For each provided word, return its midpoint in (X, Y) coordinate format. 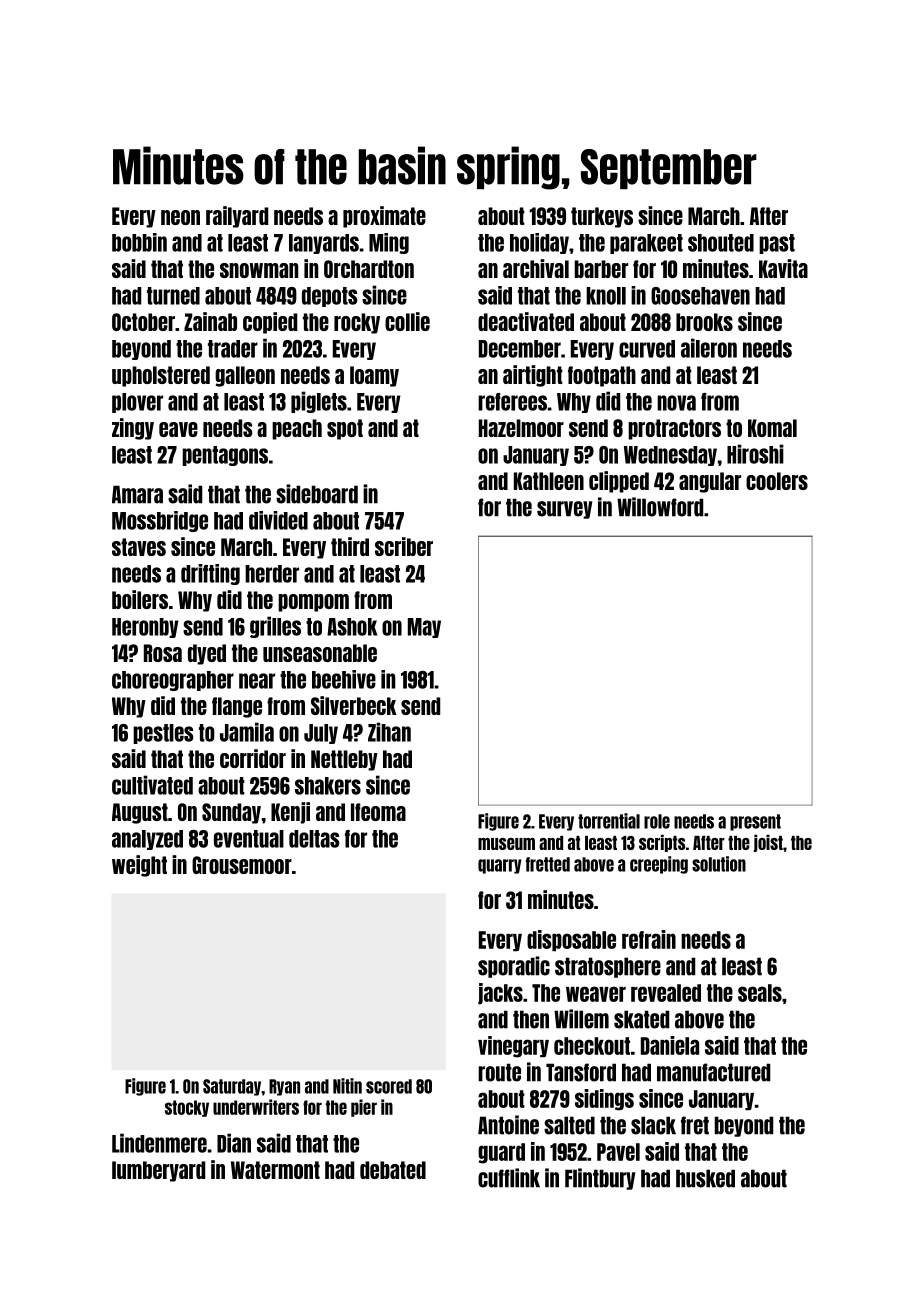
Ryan (284, 1087)
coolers (777, 481)
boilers (140, 599)
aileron (709, 348)
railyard (237, 217)
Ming (389, 243)
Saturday (232, 1087)
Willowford (660, 507)
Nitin (347, 1086)
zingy (133, 429)
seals (760, 993)
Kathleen (549, 481)
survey (564, 510)
